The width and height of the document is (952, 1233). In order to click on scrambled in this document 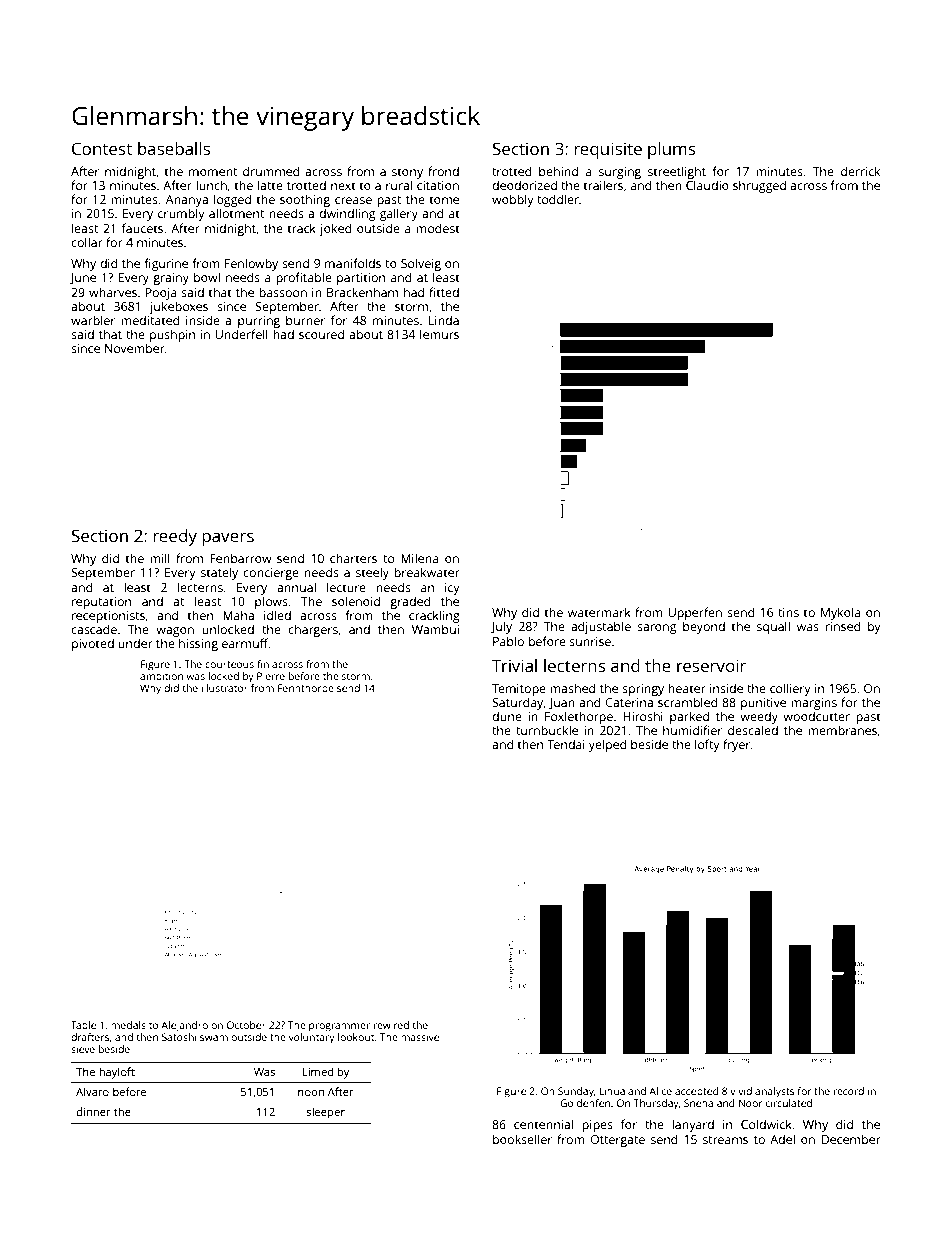, I will do `click(688, 702)`.
